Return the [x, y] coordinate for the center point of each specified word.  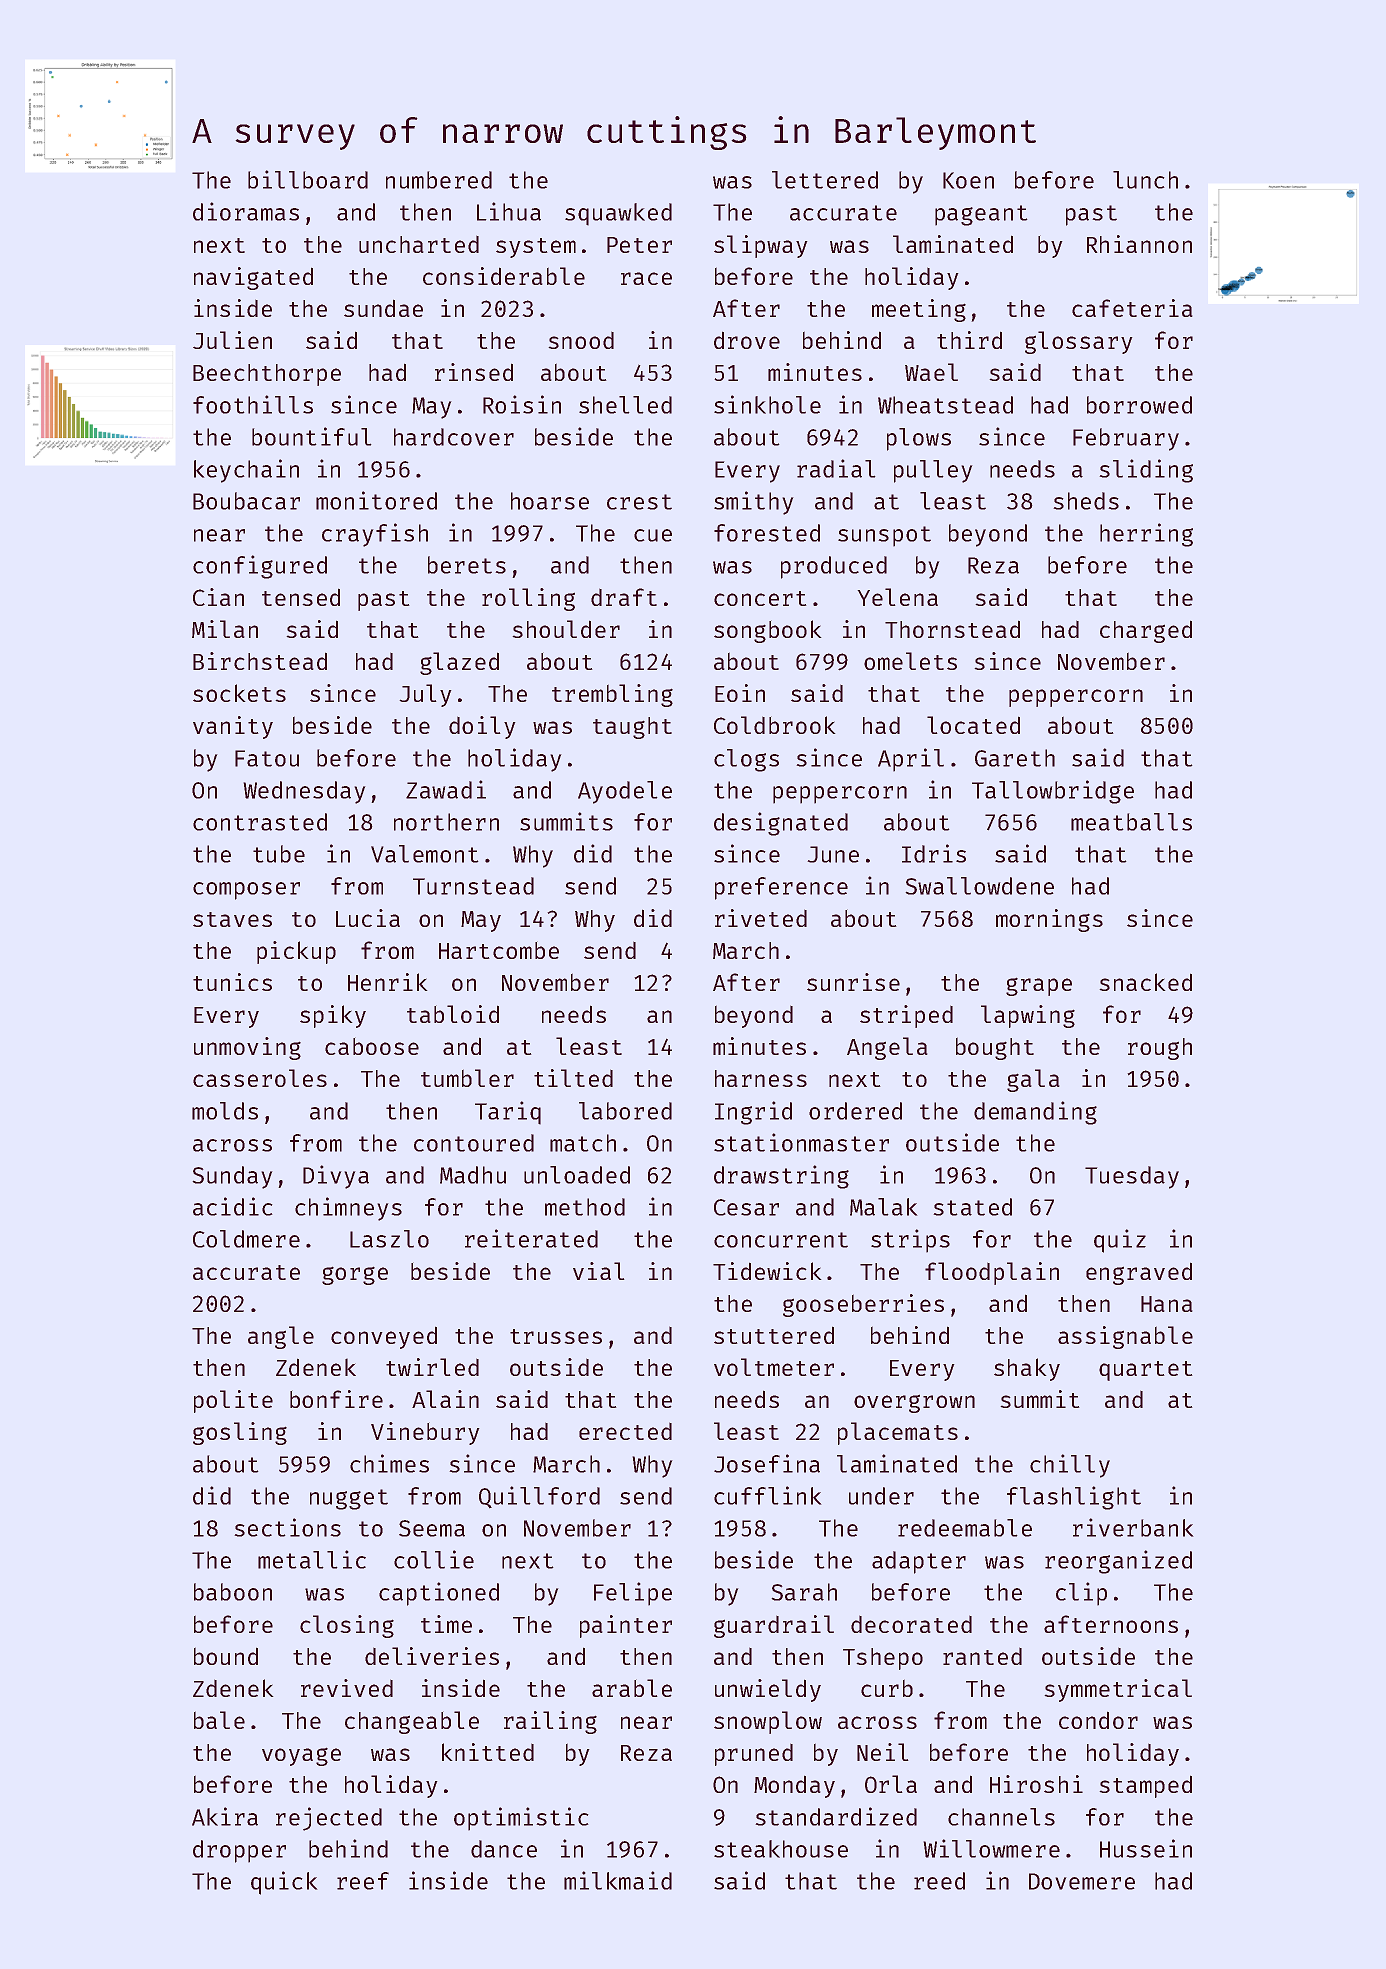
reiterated [531, 1238]
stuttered [774, 1335]
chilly [1070, 1466]
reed [939, 1881]
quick [284, 1883]
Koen [968, 180]
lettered [825, 180]
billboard [308, 179]
